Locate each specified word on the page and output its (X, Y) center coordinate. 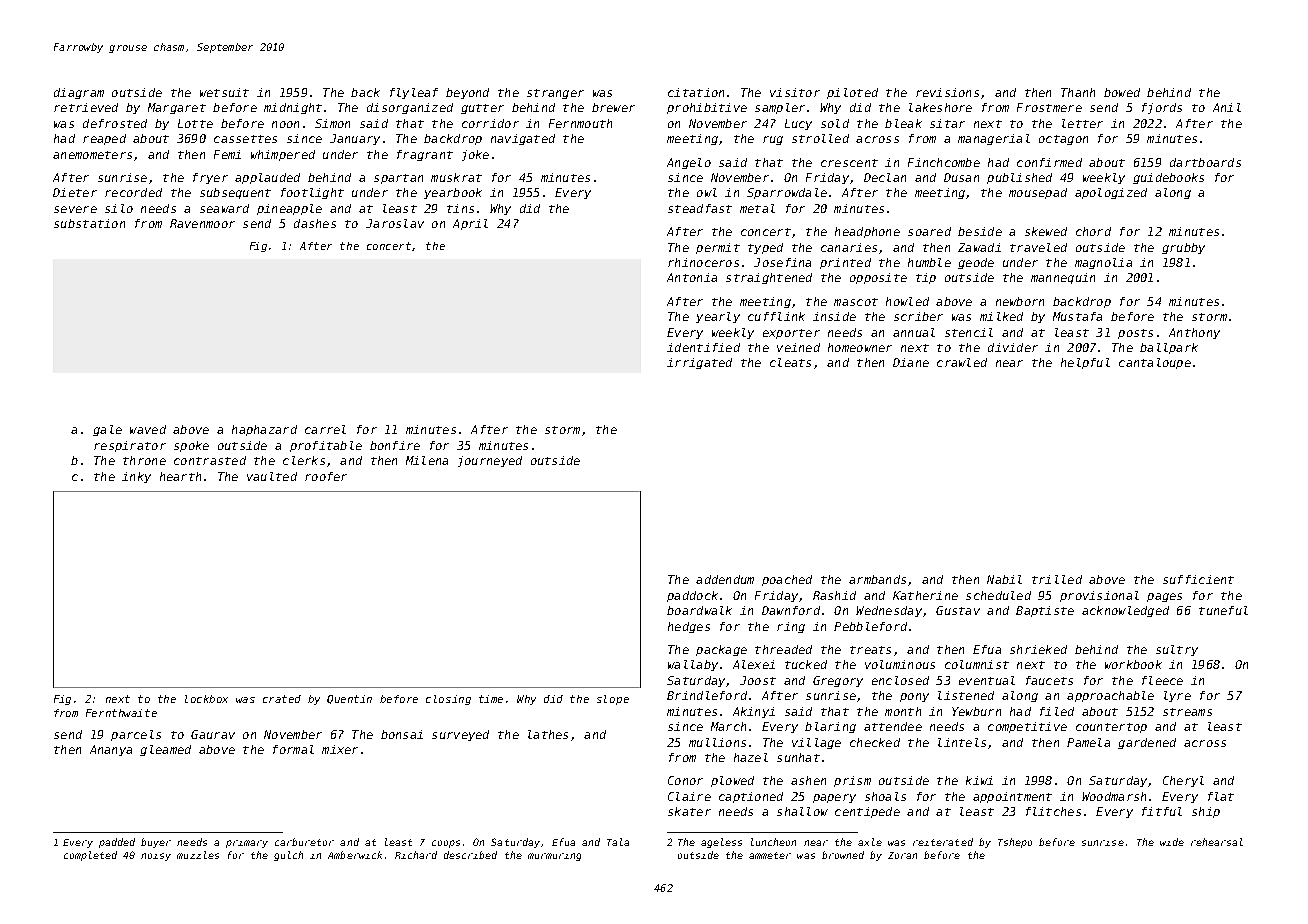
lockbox (206, 699)
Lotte (195, 123)
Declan (885, 177)
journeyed (490, 461)
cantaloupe (1155, 363)
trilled (1057, 579)
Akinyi (754, 712)
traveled (1038, 247)
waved (148, 429)
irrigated (699, 363)
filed (1057, 711)
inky (136, 477)
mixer (340, 749)
